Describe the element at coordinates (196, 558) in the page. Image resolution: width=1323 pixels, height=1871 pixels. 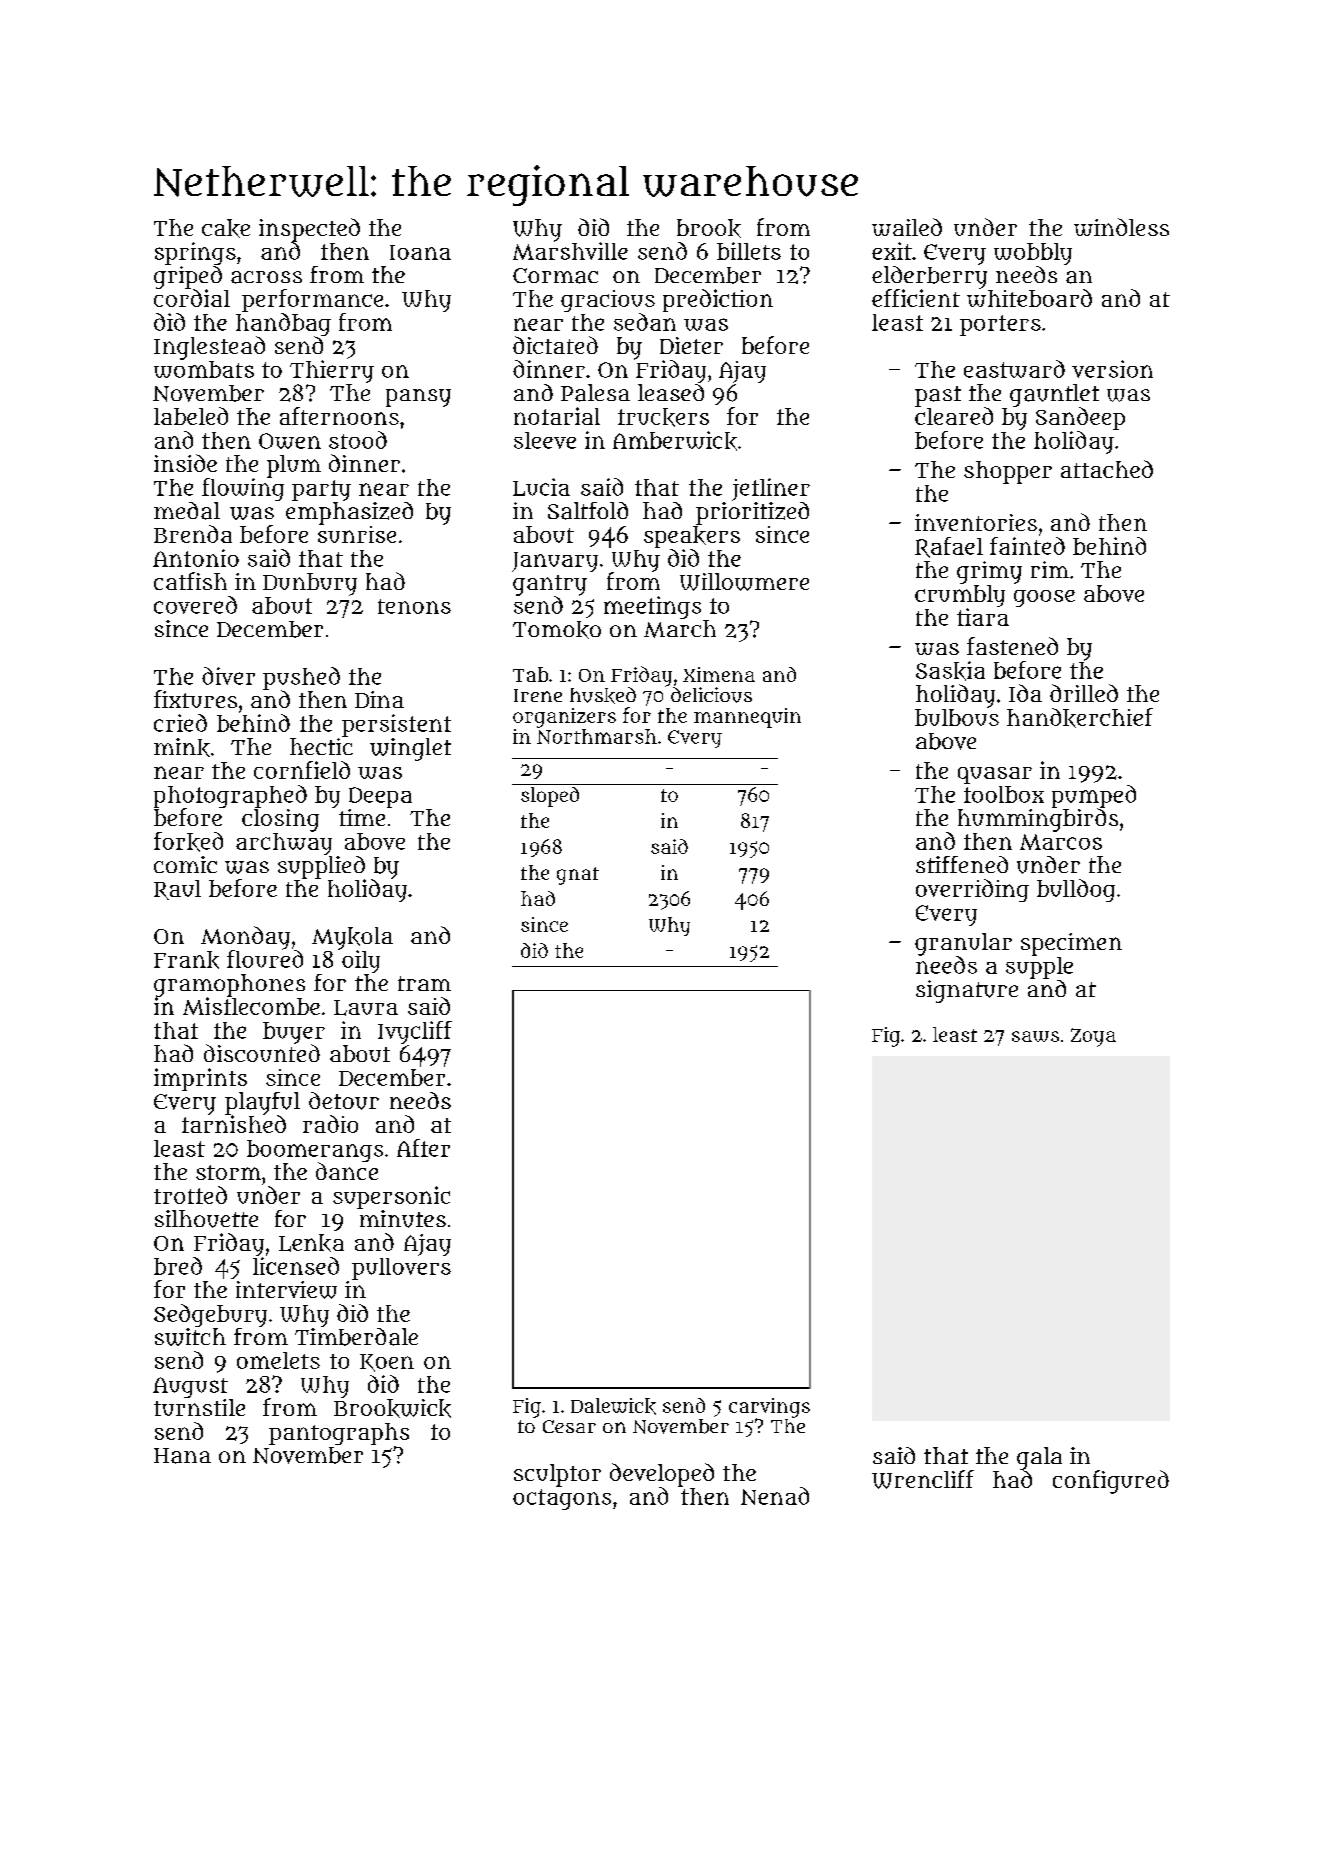
I see `Antonio` at that location.
